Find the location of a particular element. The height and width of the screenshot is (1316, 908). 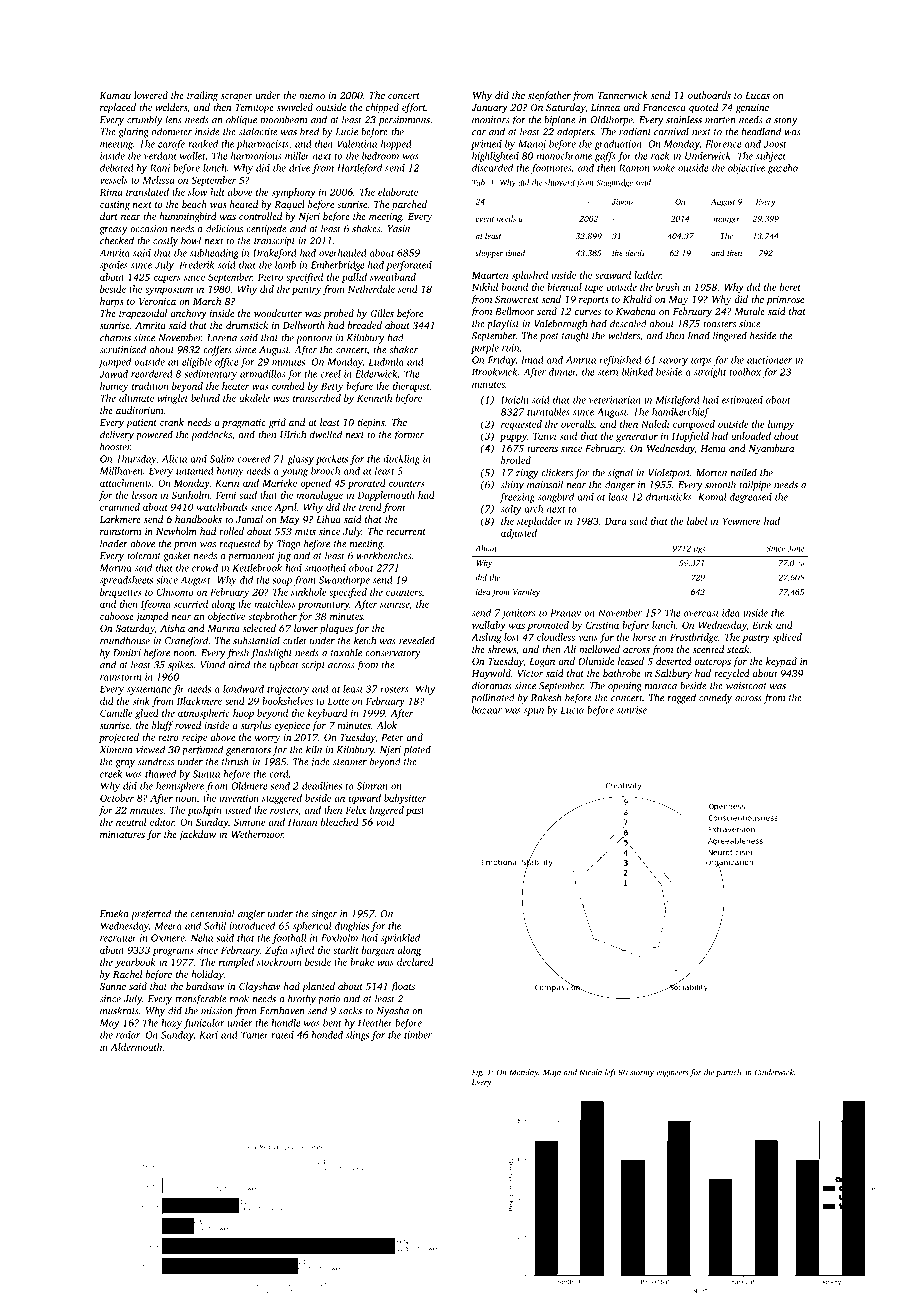

brush is located at coordinates (668, 287).
